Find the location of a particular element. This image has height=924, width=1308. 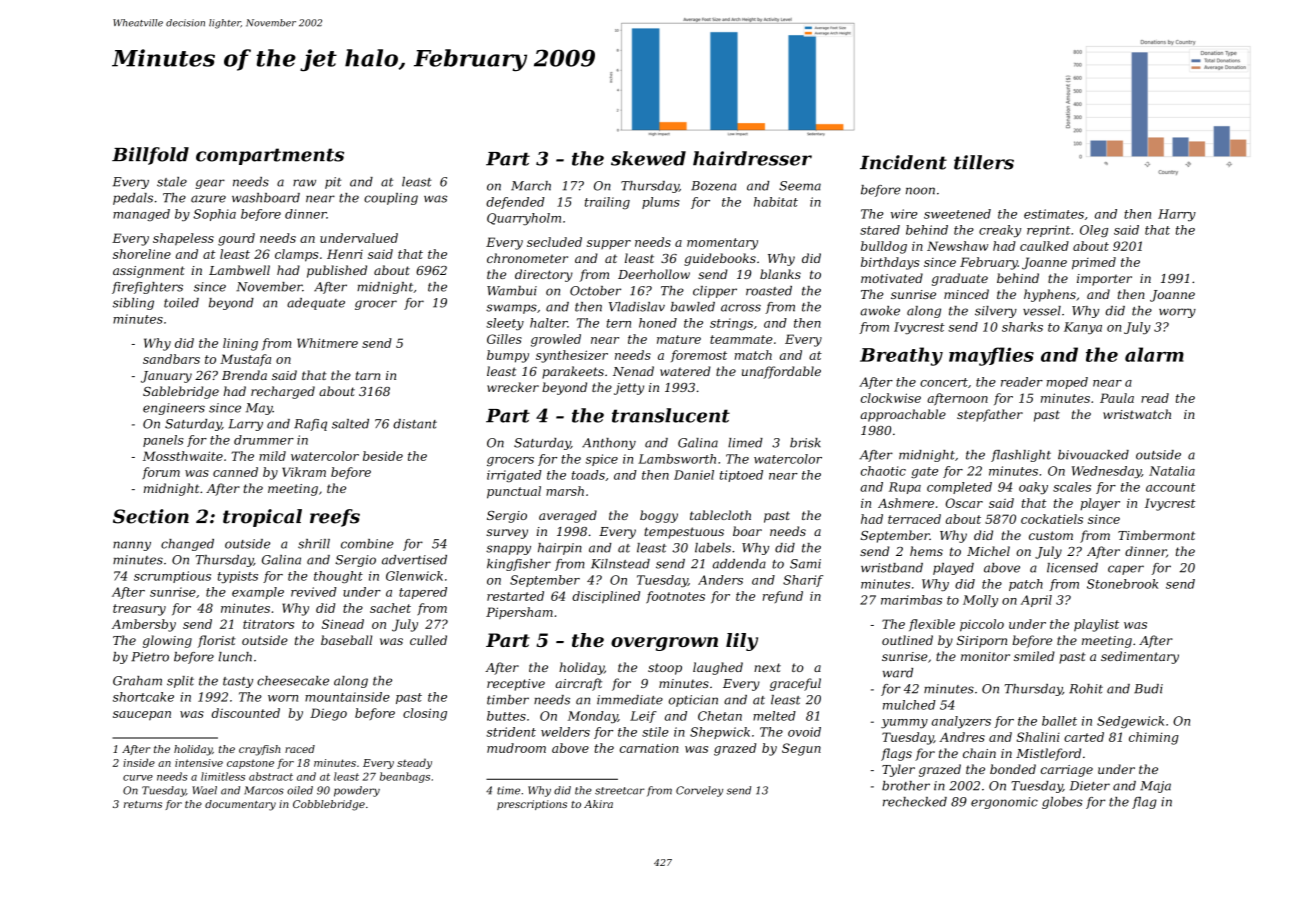

pit is located at coordinates (333, 183).
